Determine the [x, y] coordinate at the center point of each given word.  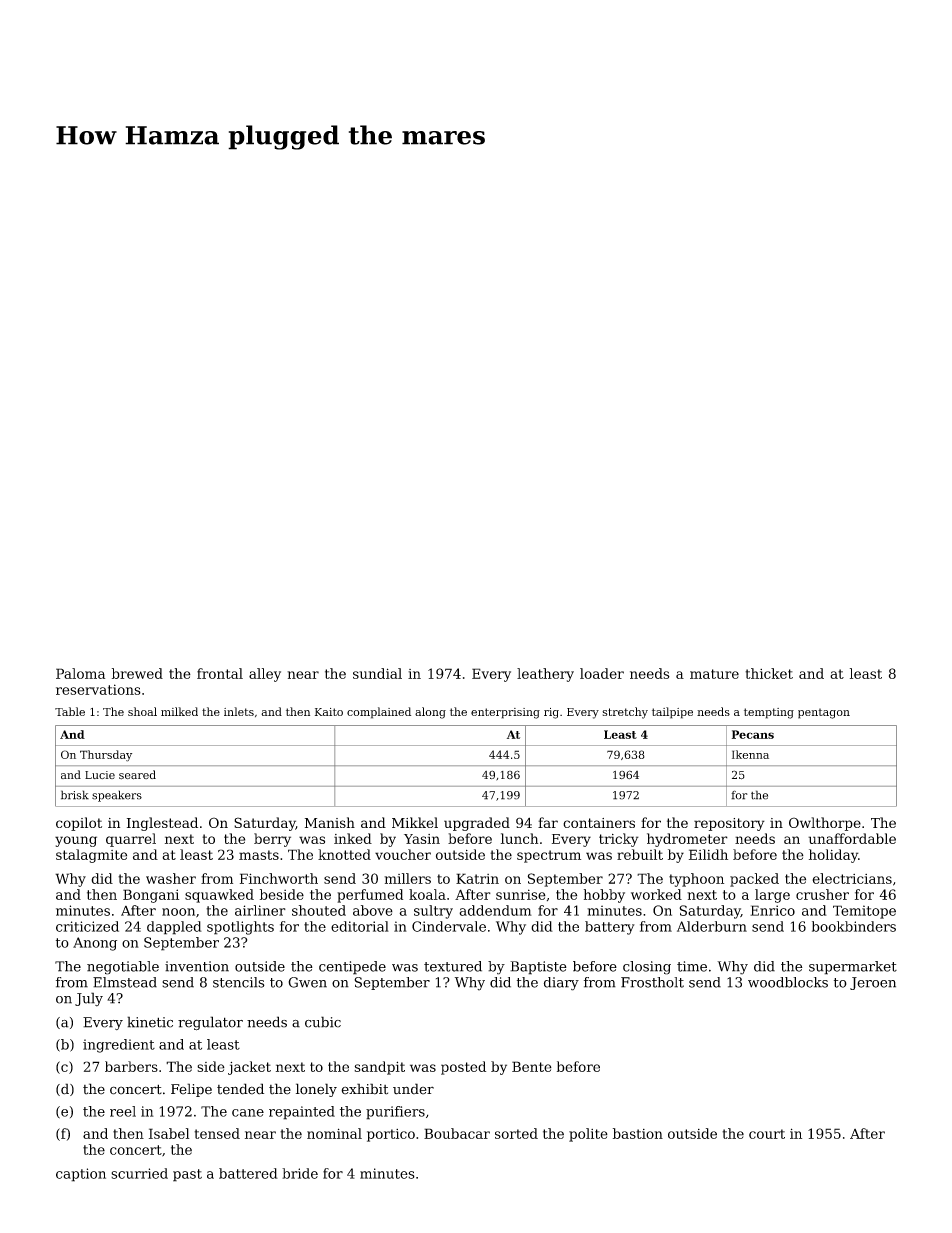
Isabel [169, 1133]
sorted [516, 1133]
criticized [87, 926]
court [767, 1134]
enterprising [505, 713]
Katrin [477, 878]
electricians [852, 878]
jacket [249, 1068]
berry [272, 840]
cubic [323, 1022]
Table [70, 711]
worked [656, 894]
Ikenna [750, 754]
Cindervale [449, 926]
